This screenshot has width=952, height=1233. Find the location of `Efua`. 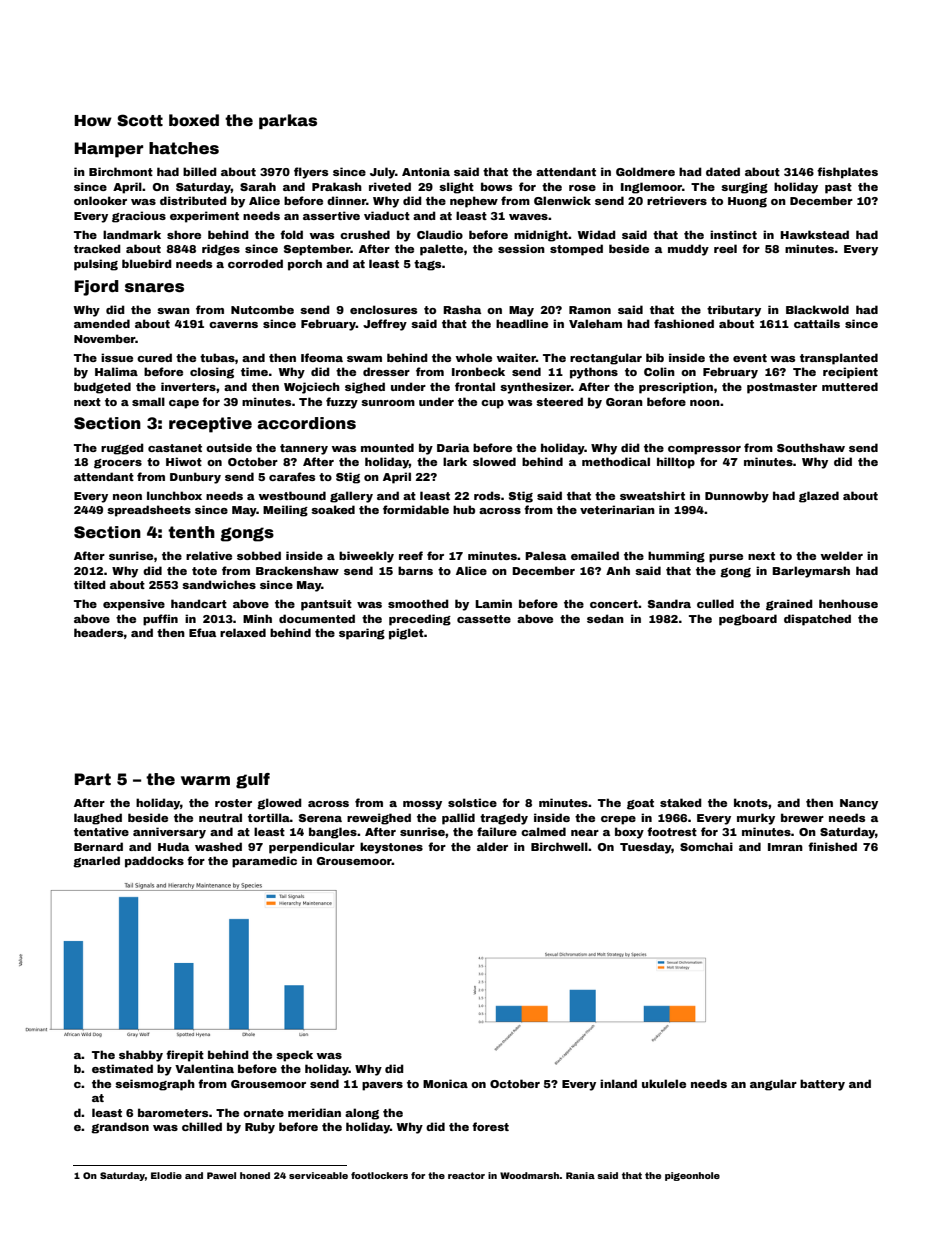

Efua is located at coordinates (202, 632).
